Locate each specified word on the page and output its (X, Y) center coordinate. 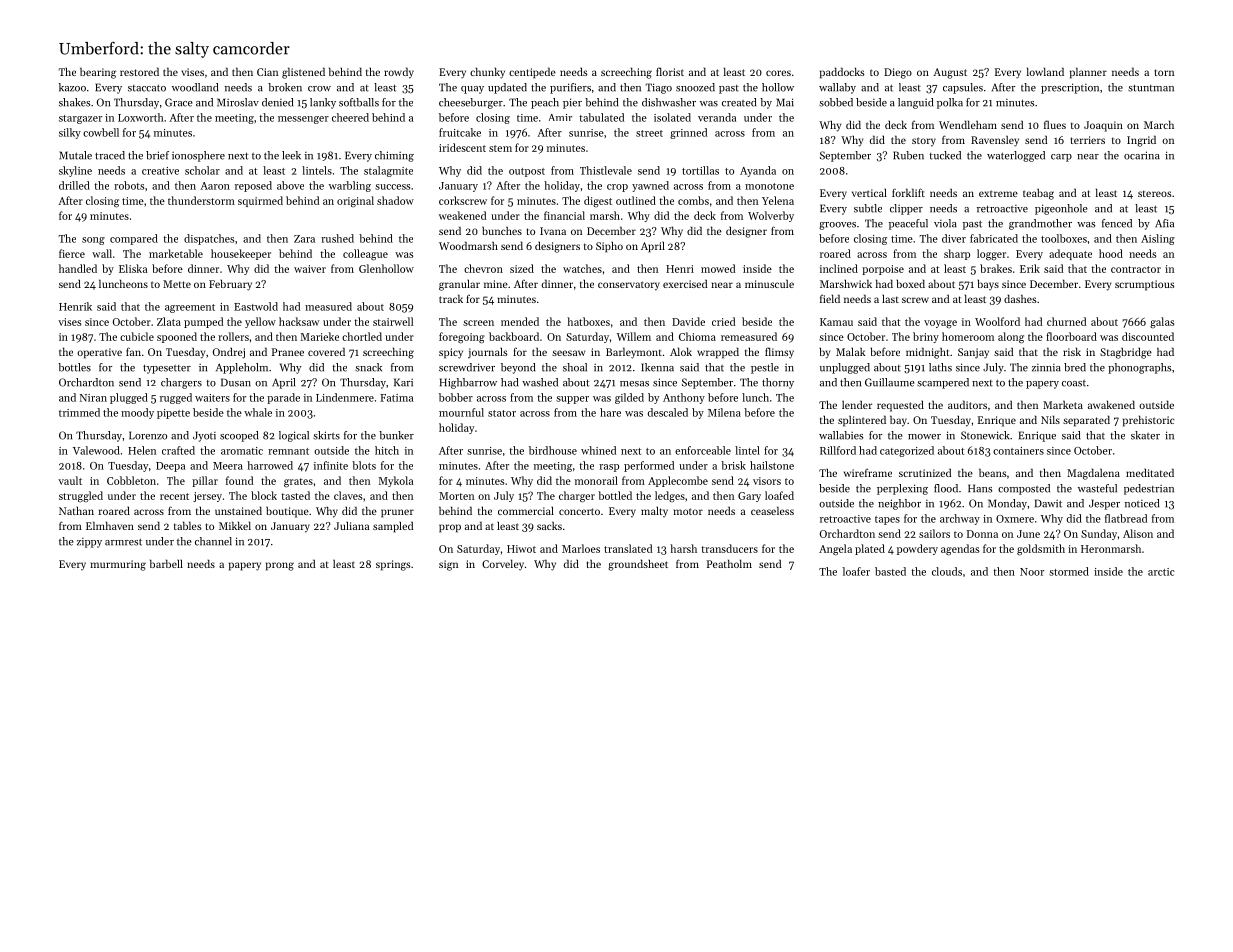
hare (610, 412)
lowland (1045, 71)
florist (670, 71)
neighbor (899, 504)
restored (139, 71)
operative (99, 353)
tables (188, 525)
